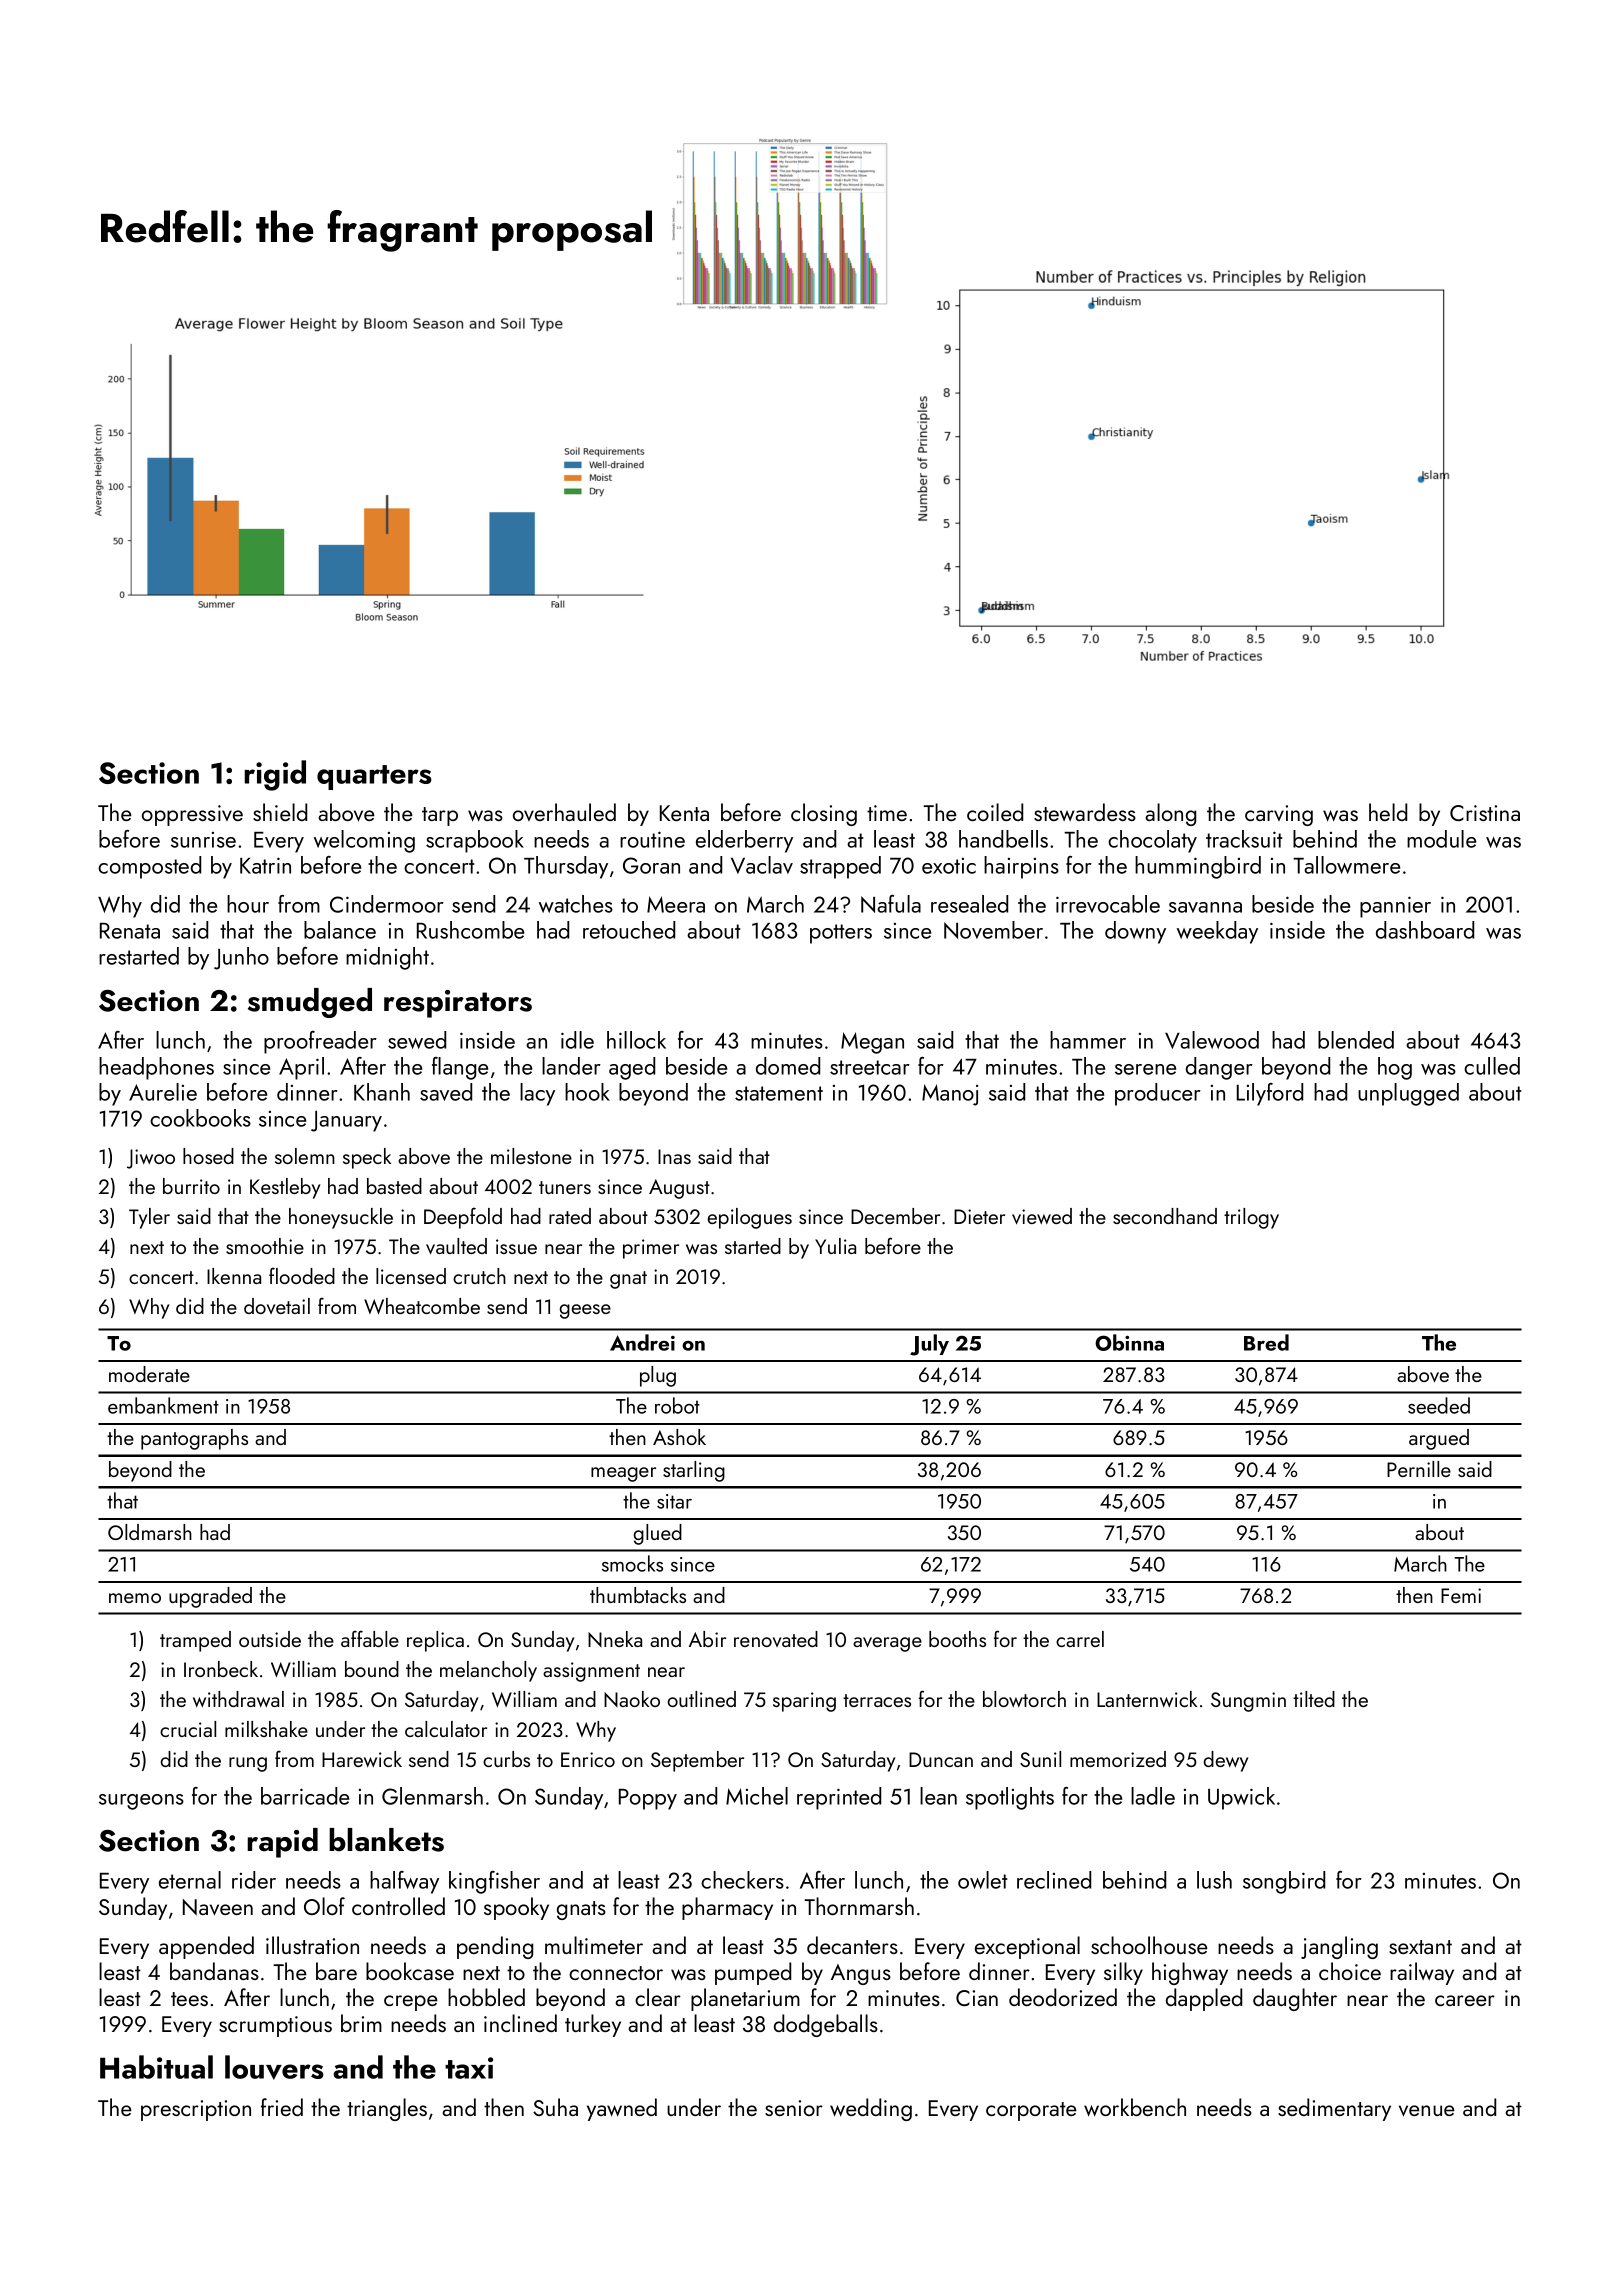  Describe the element at coordinates (636, 1040) in the screenshot. I see `hillock` at that location.
